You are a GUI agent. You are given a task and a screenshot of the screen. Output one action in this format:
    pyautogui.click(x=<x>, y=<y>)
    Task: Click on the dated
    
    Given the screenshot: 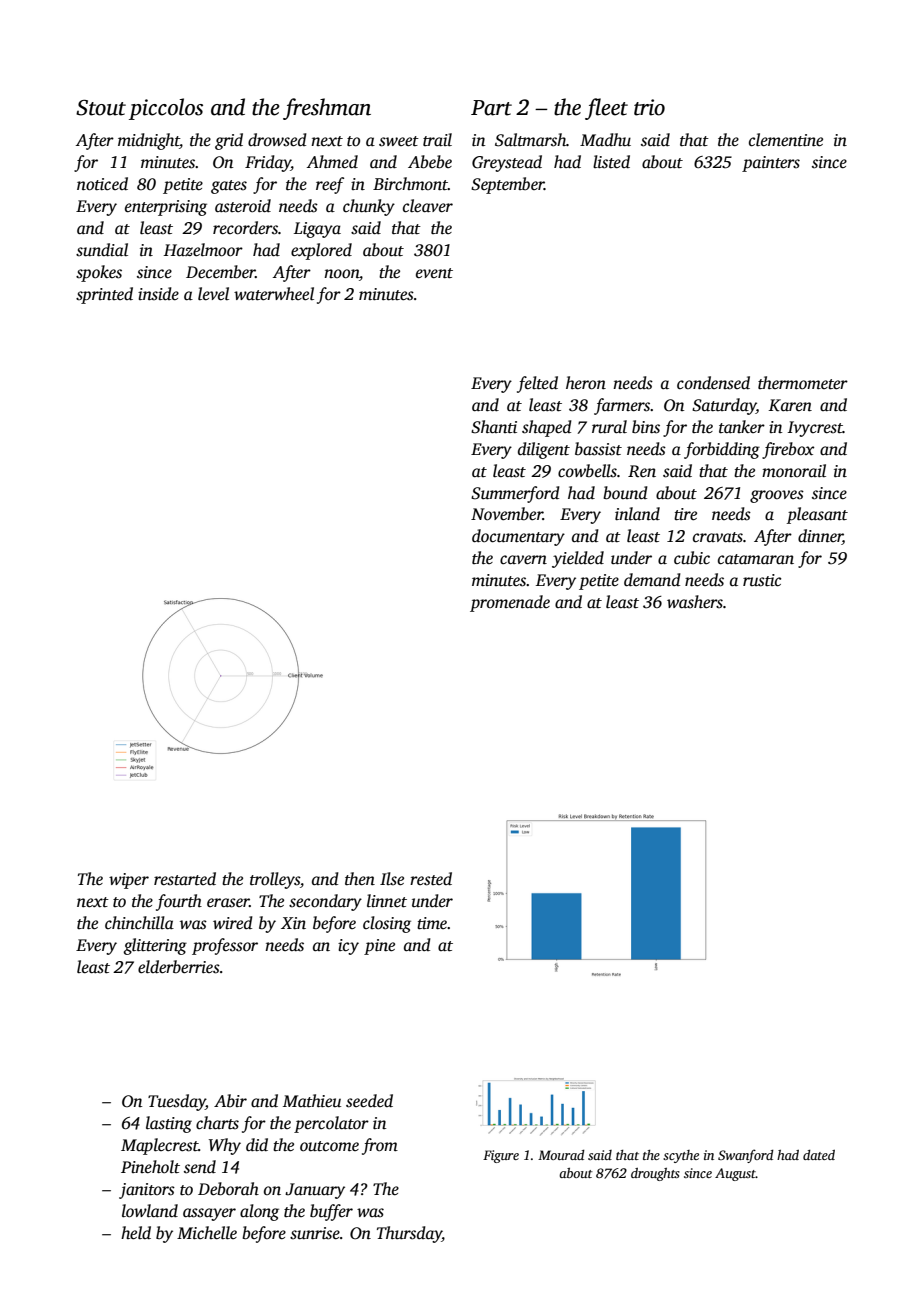 What is the action you would take?
    pyautogui.click(x=819, y=1155)
